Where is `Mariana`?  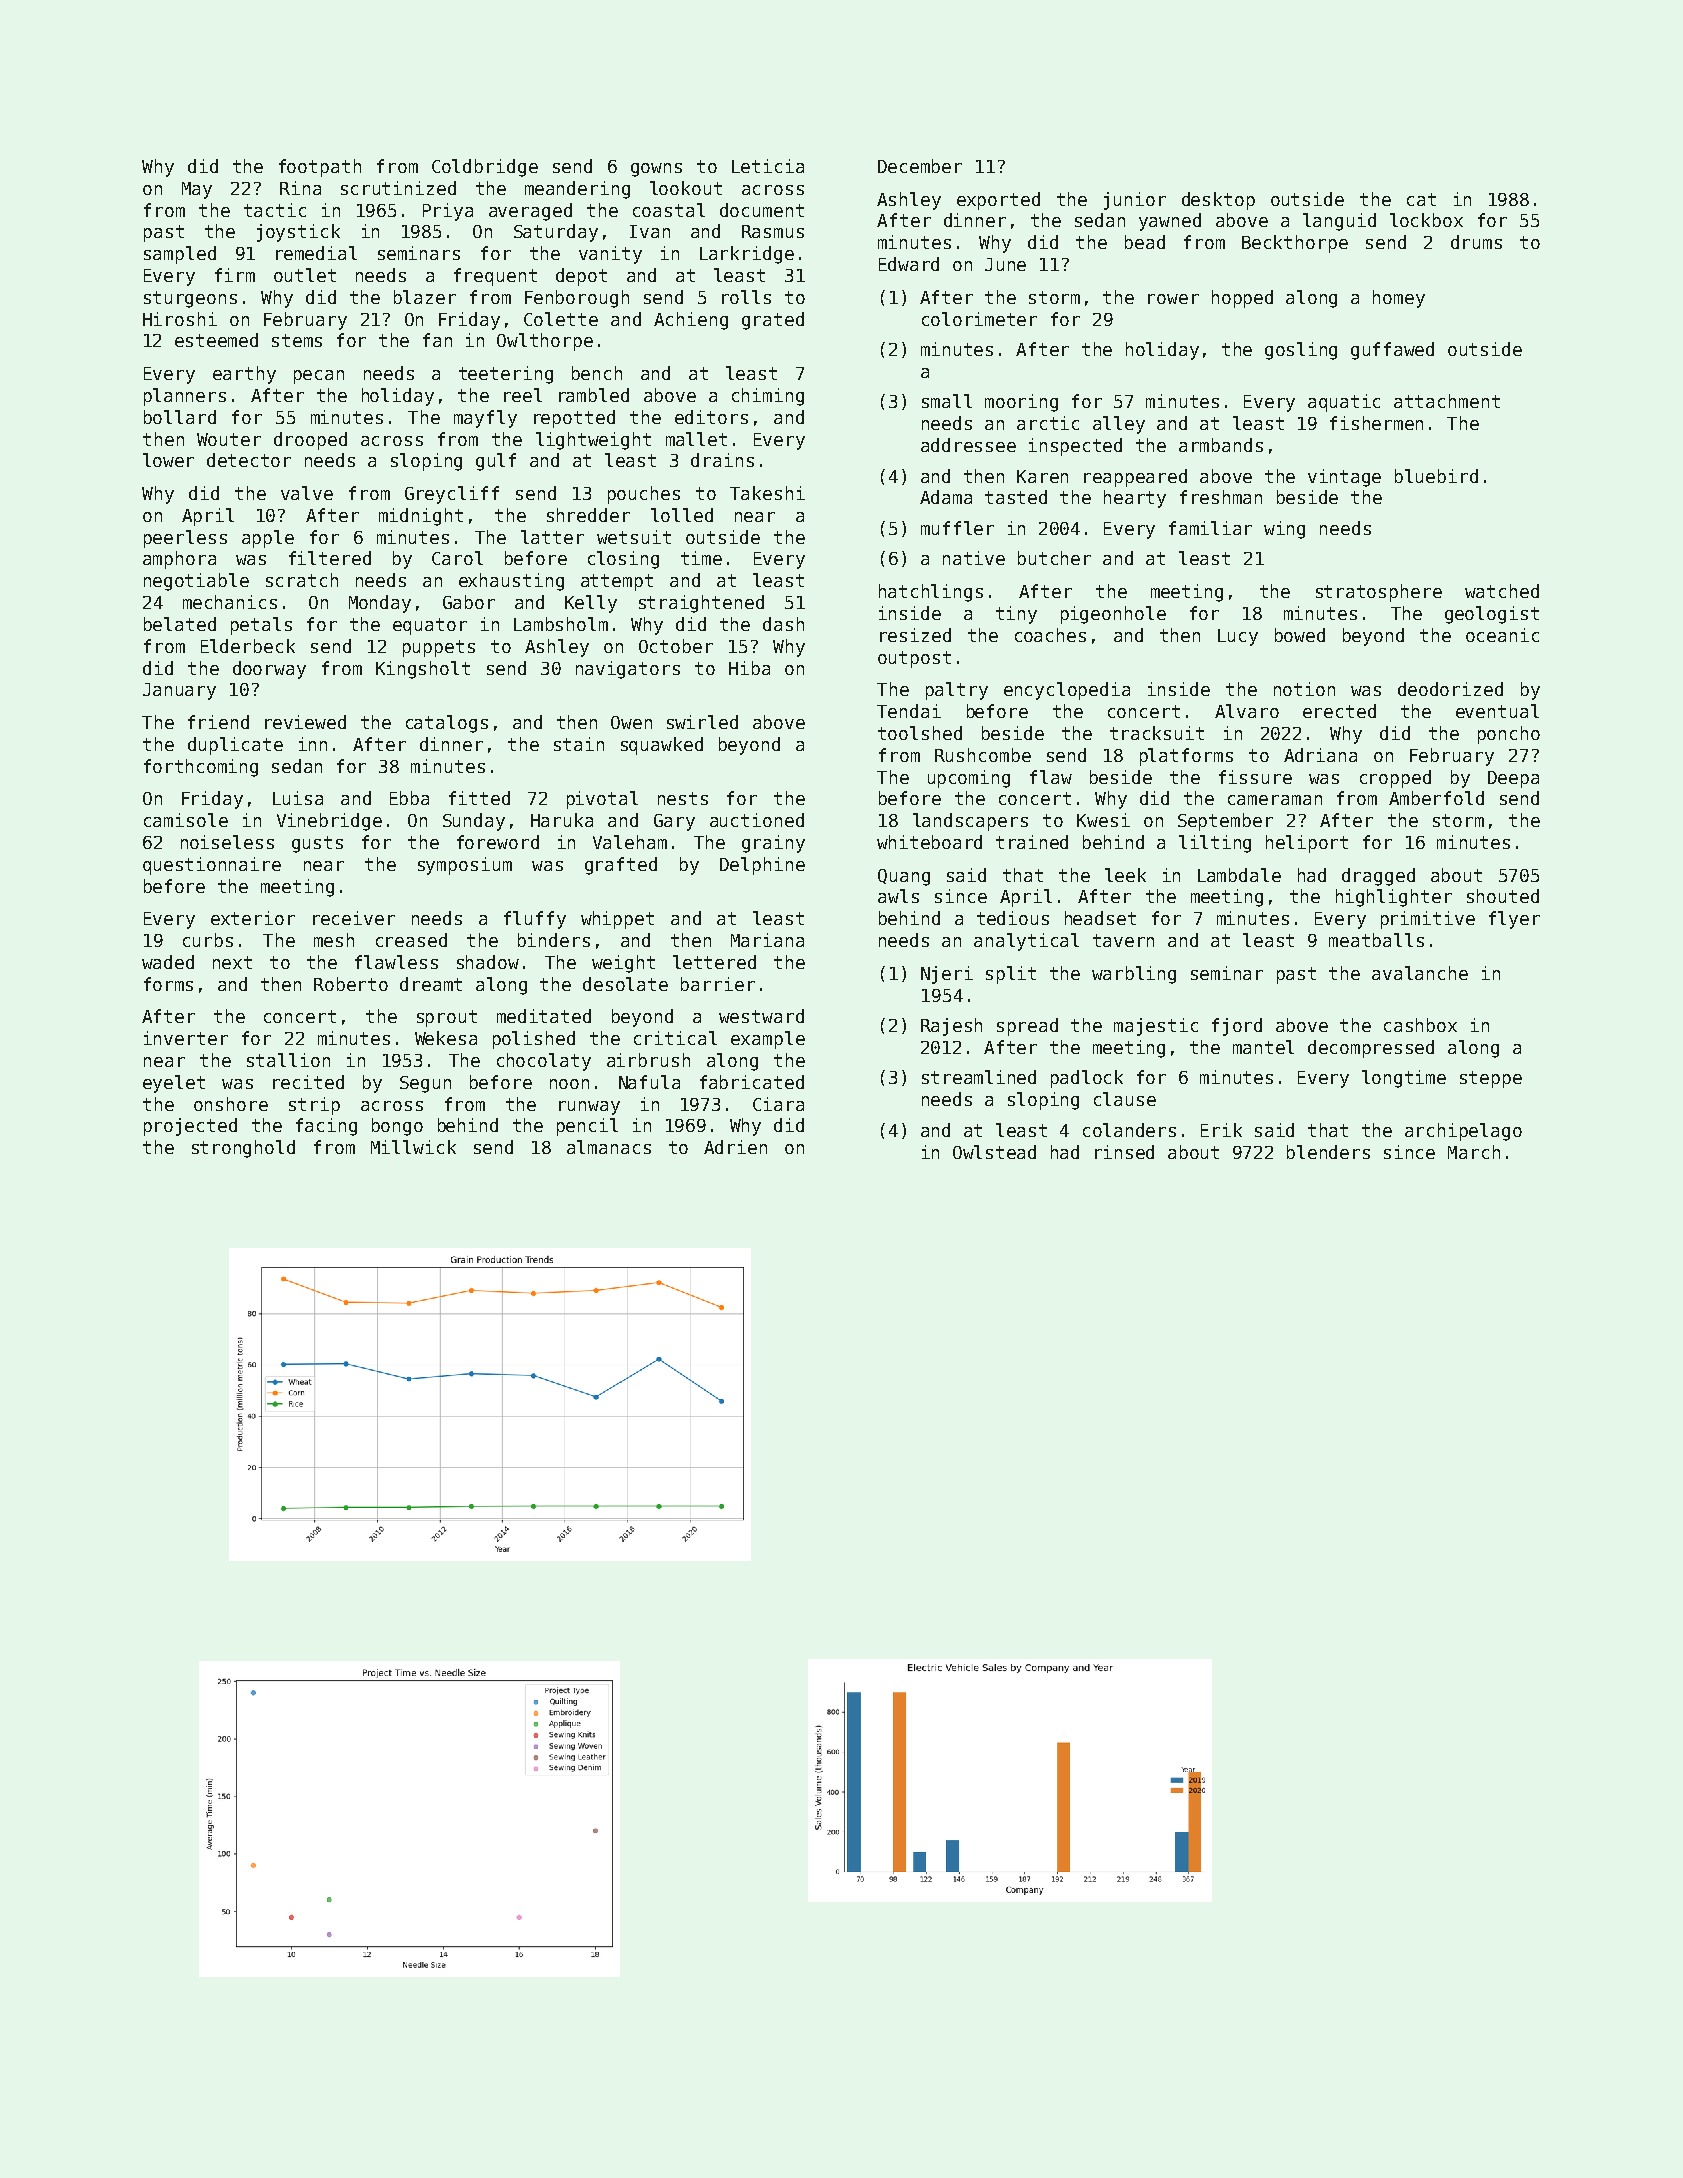
Mariana is located at coordinates (767, 940).
